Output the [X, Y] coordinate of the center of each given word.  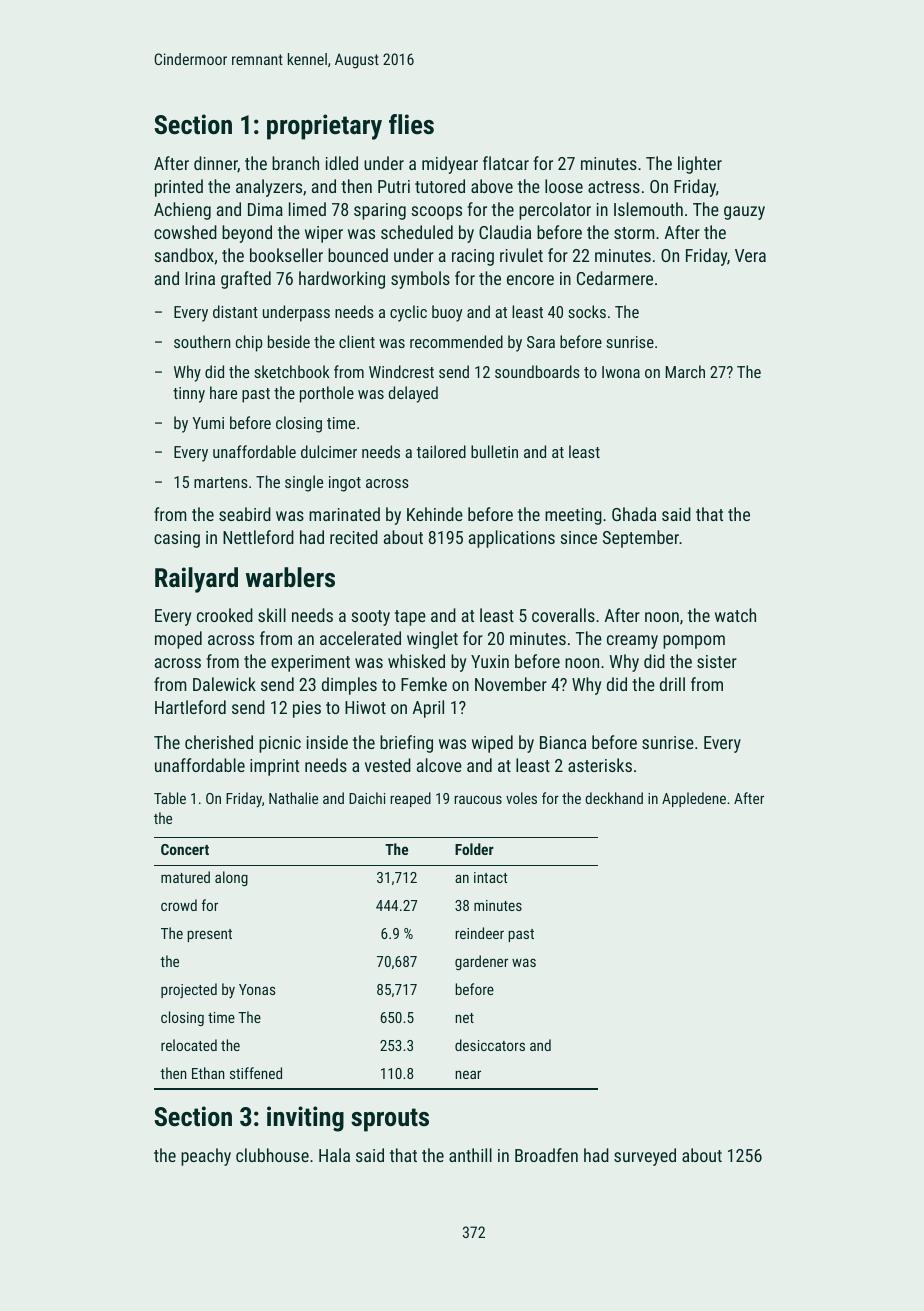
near [468, 1074]
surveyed [645, 1157]
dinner [216, 164]
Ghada [634, 514]
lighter [700, 165]
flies [411, 124]
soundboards [537, 371]
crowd [179, 905]
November [511, 684]
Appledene [694, 799]
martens [221, 482]
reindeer [479, 933]
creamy [632, 642]
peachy [206, 1157]
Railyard [196, 580]
